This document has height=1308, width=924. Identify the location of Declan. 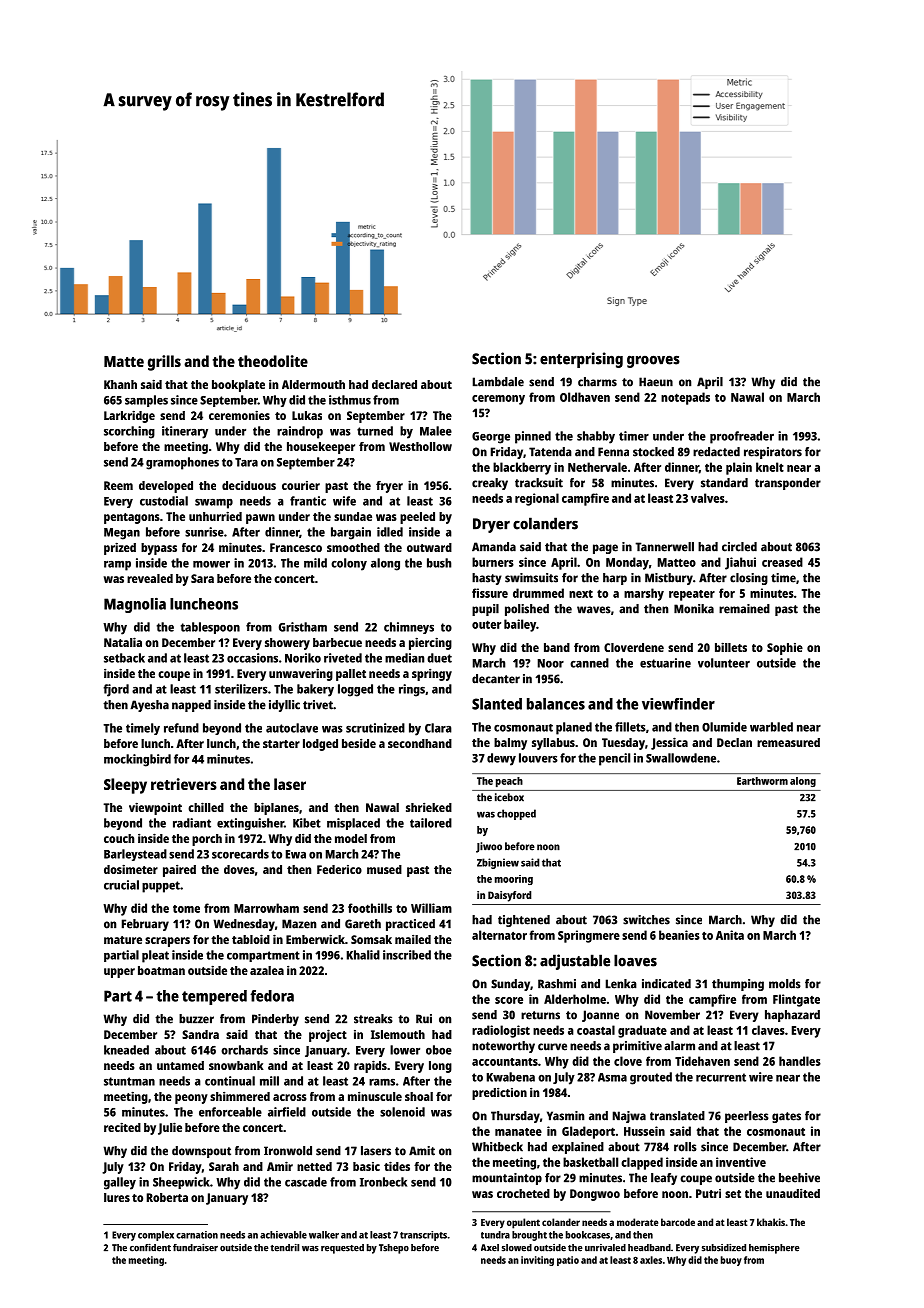
(734, 742).
